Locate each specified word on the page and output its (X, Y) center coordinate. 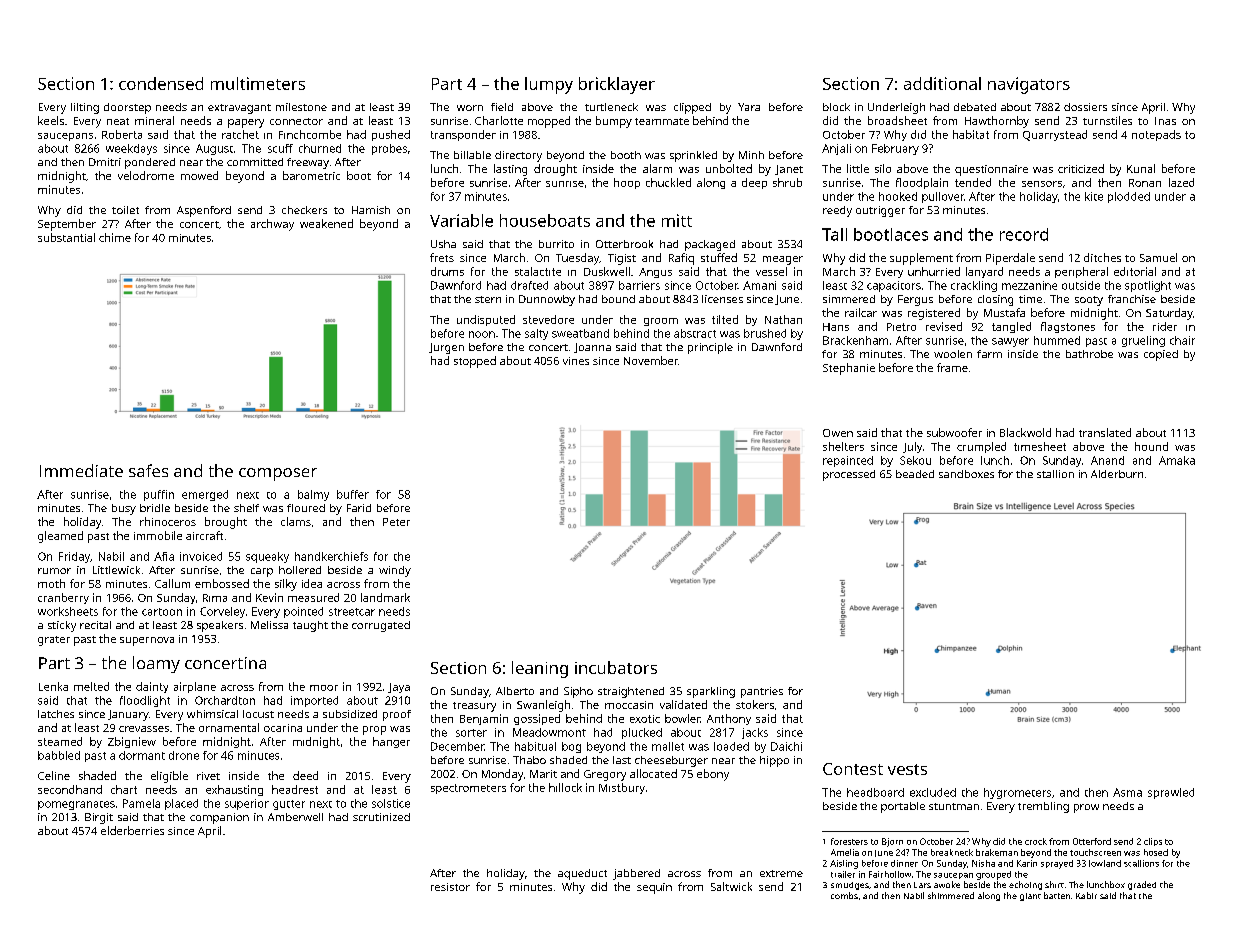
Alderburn (1117, 474)
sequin (654, 888)
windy (395, 571)
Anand (1107, 460)
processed (849, 475)
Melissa (269, 625)
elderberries (132, 830)
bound (618, 299)
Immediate (81, 470)
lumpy (549, 85)
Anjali (836, 149)
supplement (921, 259)
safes (148, 470)
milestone (301, 107)
